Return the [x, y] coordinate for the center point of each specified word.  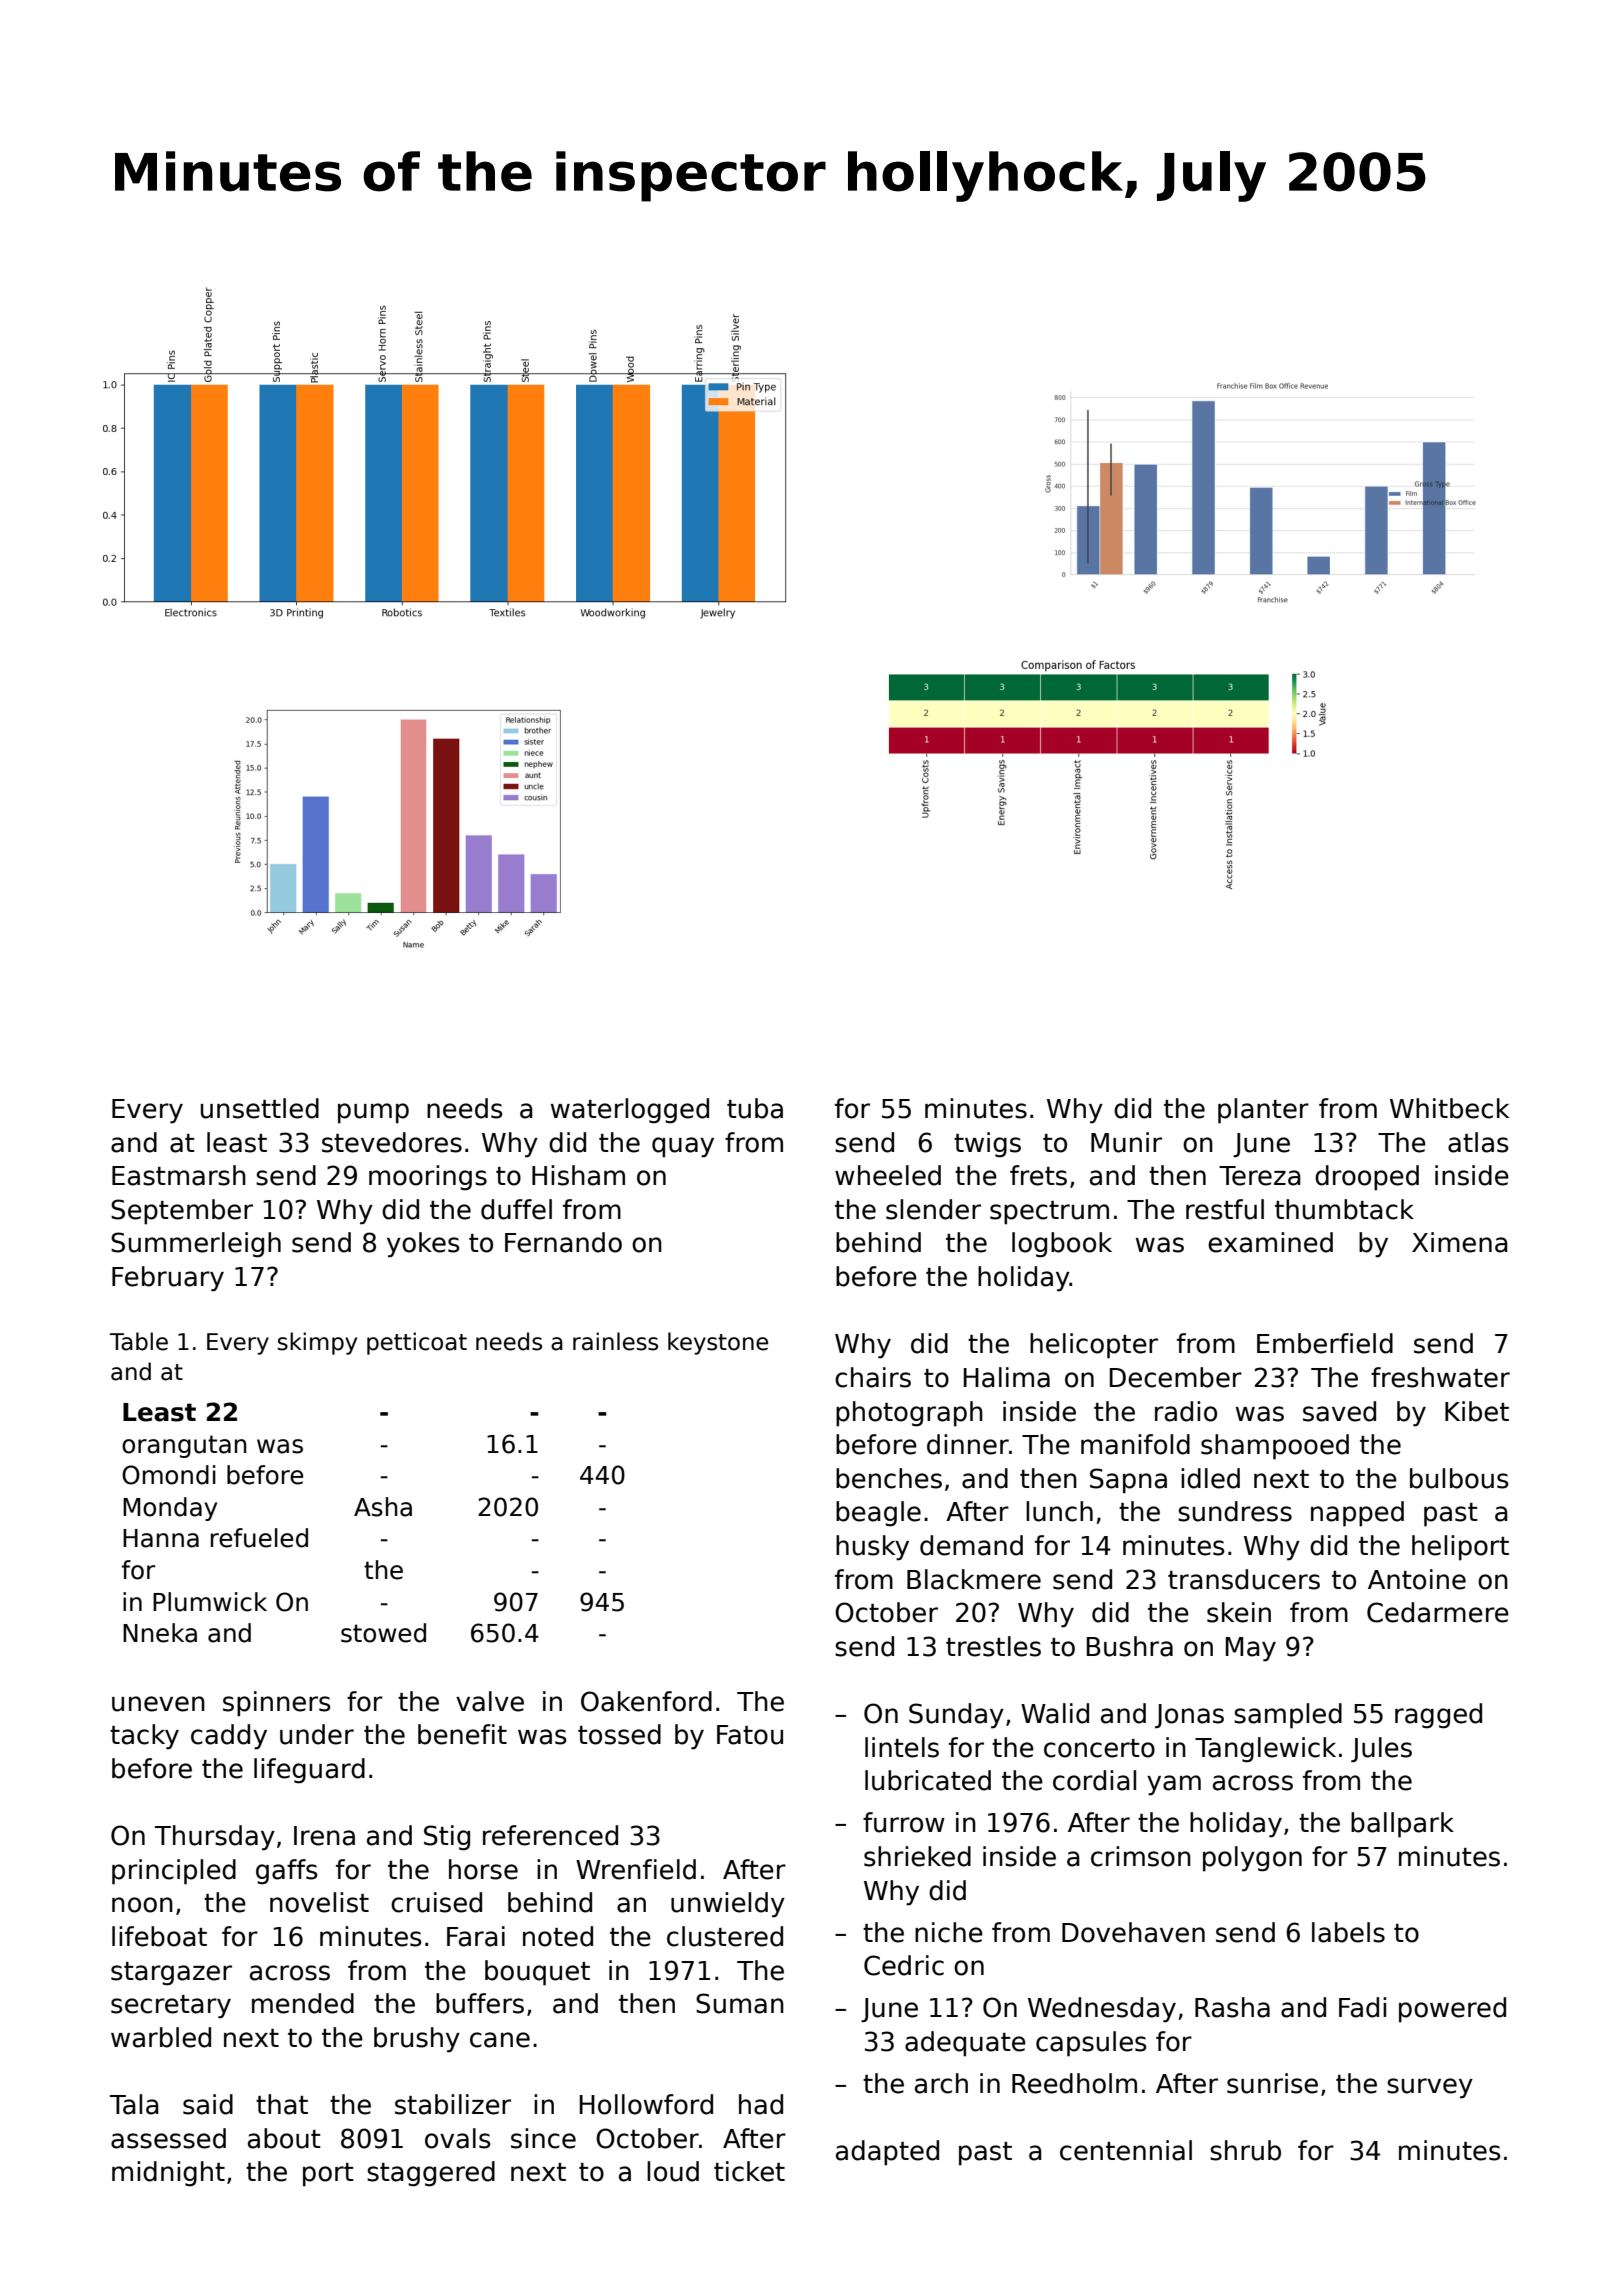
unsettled [260, 1108]
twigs [987, 1145]
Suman [740, 2003]
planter [1263, 1111]
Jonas [1189, 1716]
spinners [277, 1704]
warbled [161, 2037]
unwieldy [728, 1905]
